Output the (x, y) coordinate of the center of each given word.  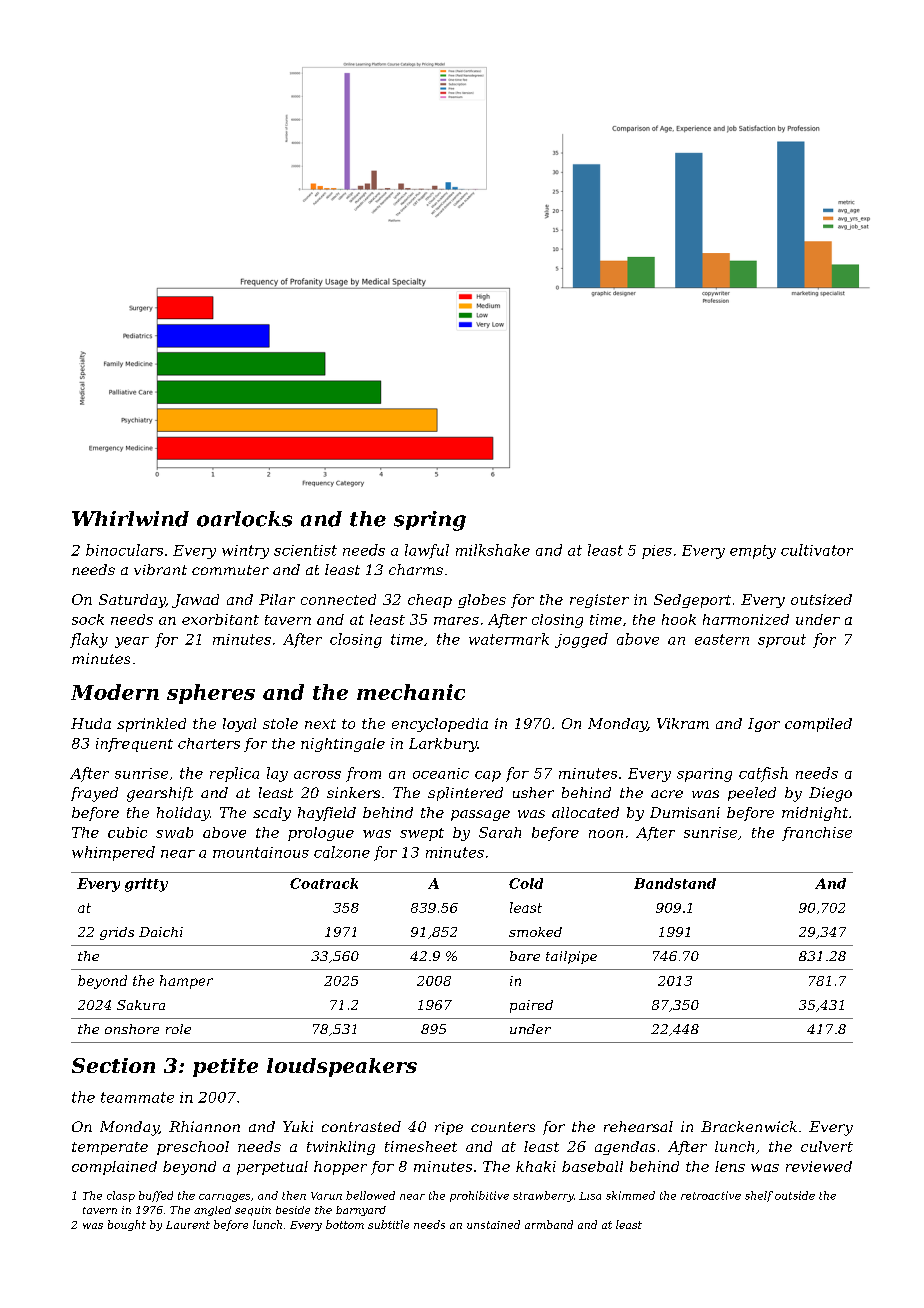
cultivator (817, 550)
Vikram (683, 723)
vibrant (160, 569)
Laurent (188, 1225)
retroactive (711, 1195)
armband (549, 1224)
